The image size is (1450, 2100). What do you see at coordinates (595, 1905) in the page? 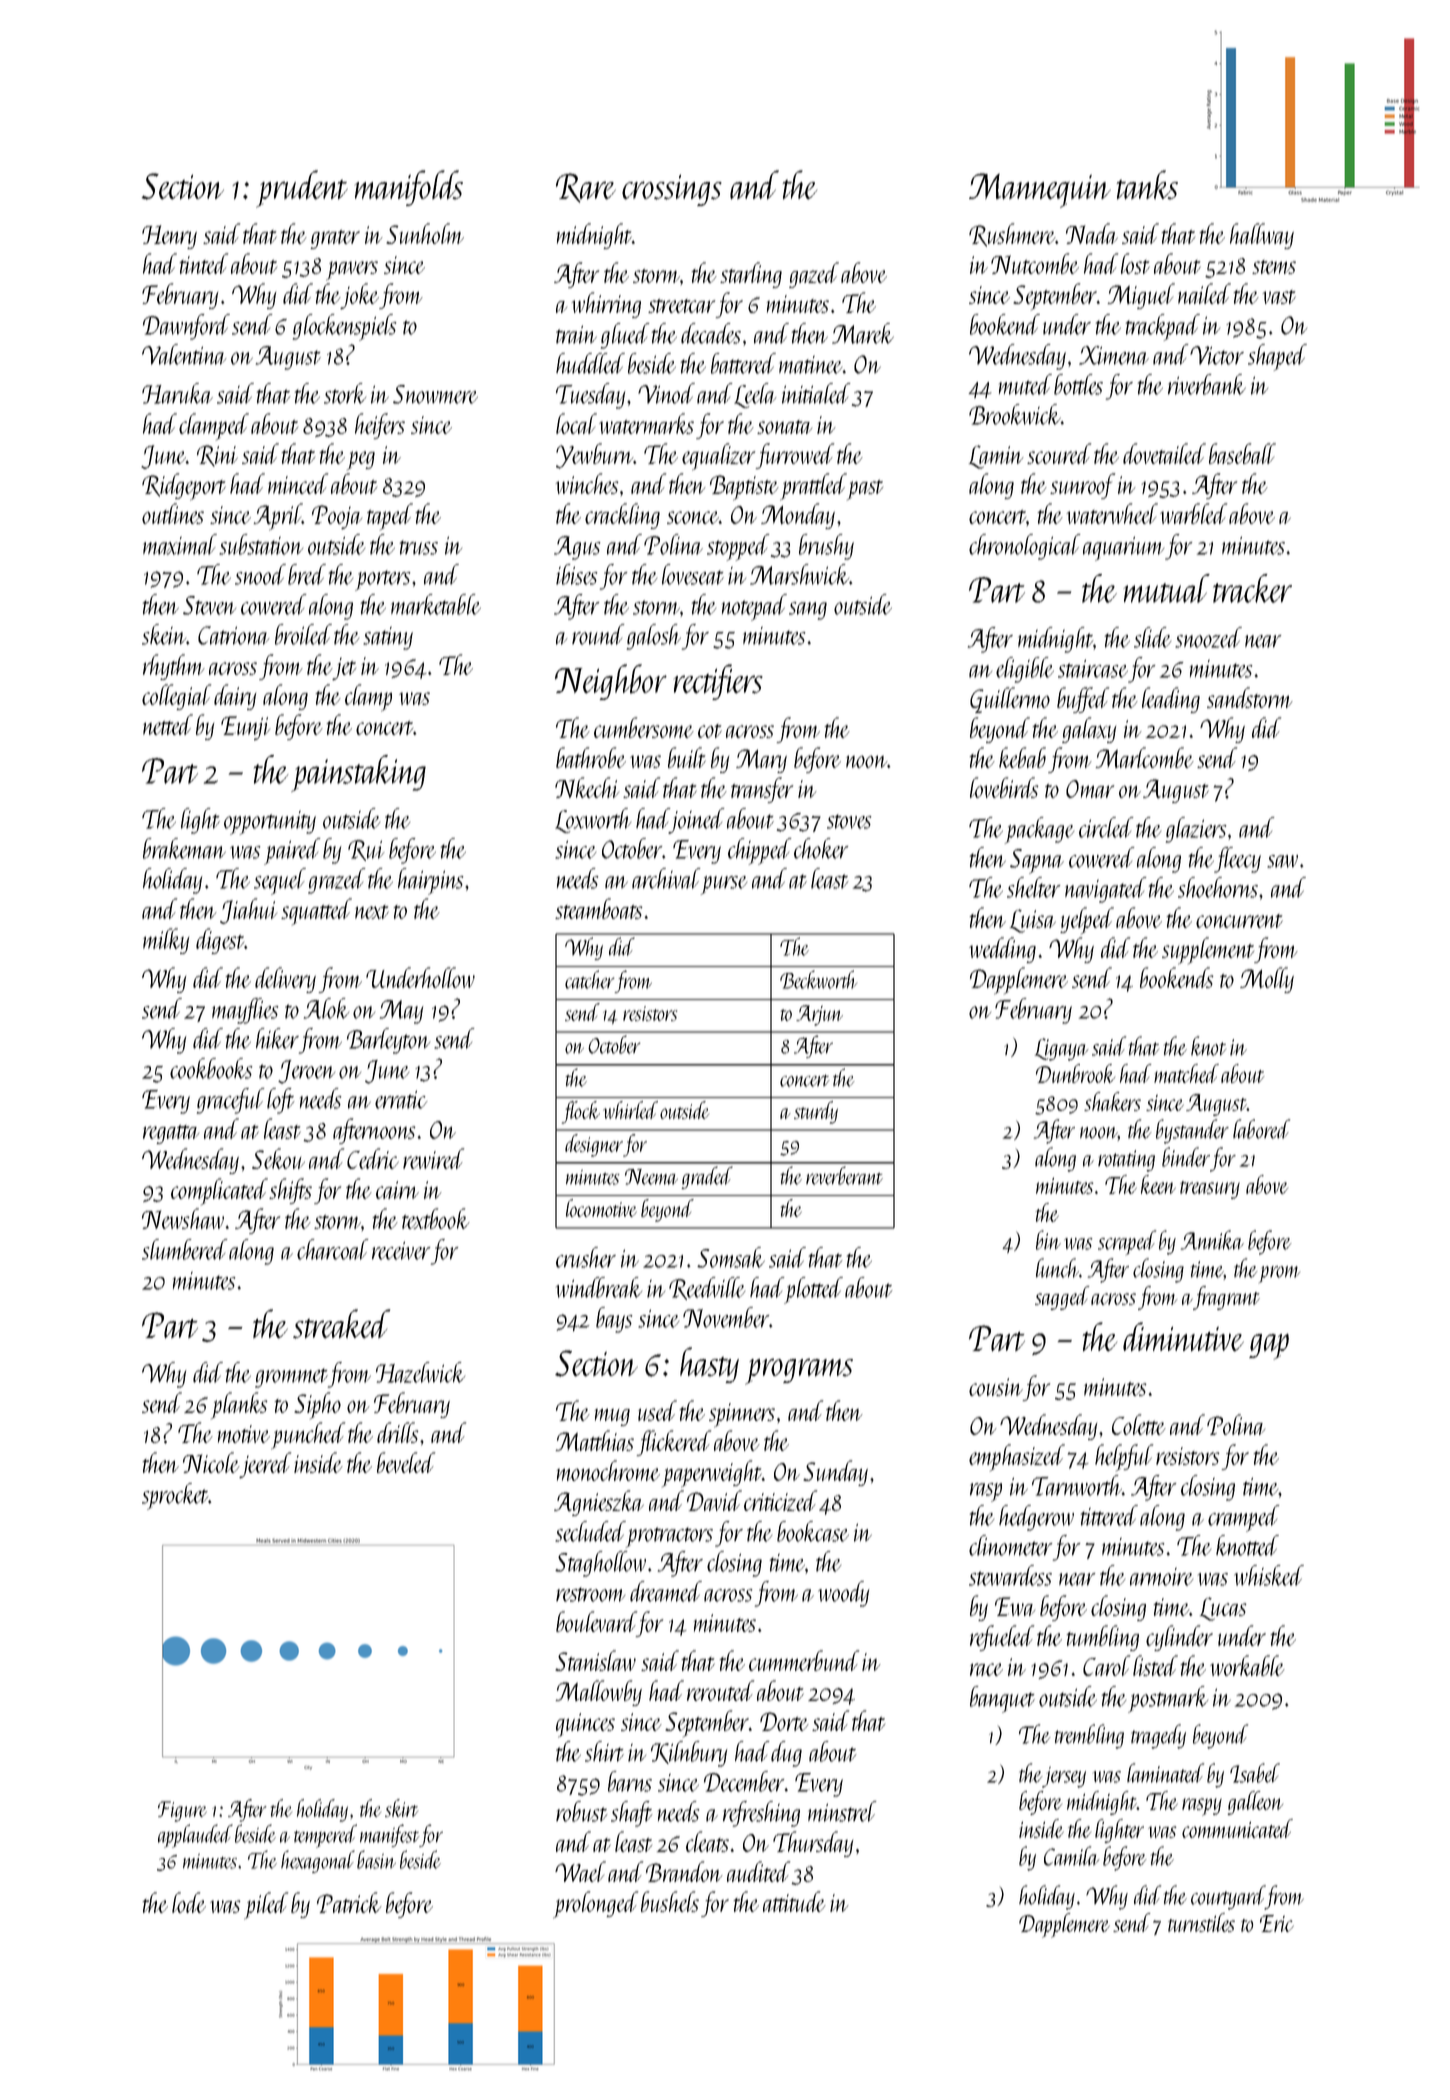
I see `prolonged` at bounding box center [595, 1905].
